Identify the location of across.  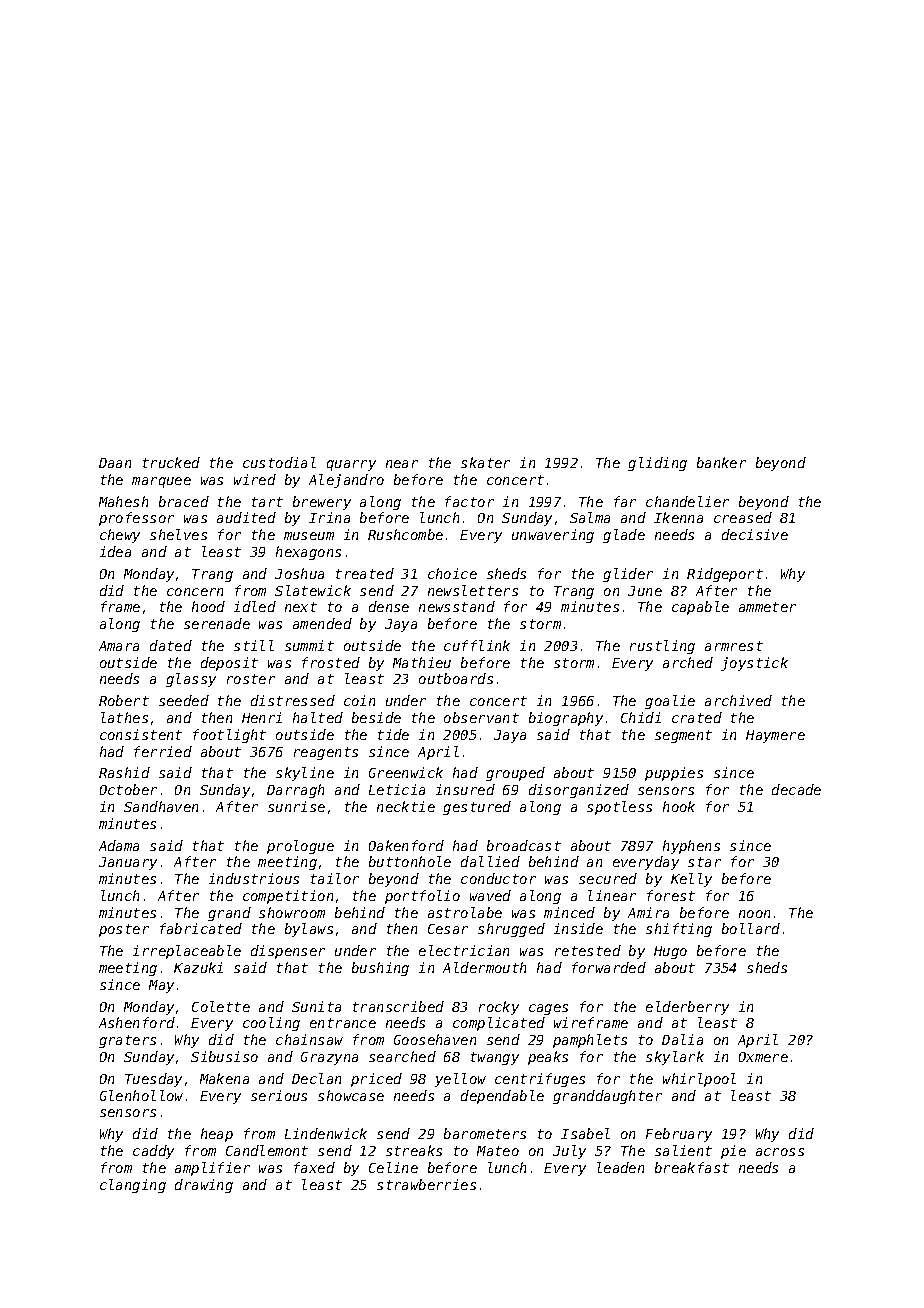
(780, 1152).
